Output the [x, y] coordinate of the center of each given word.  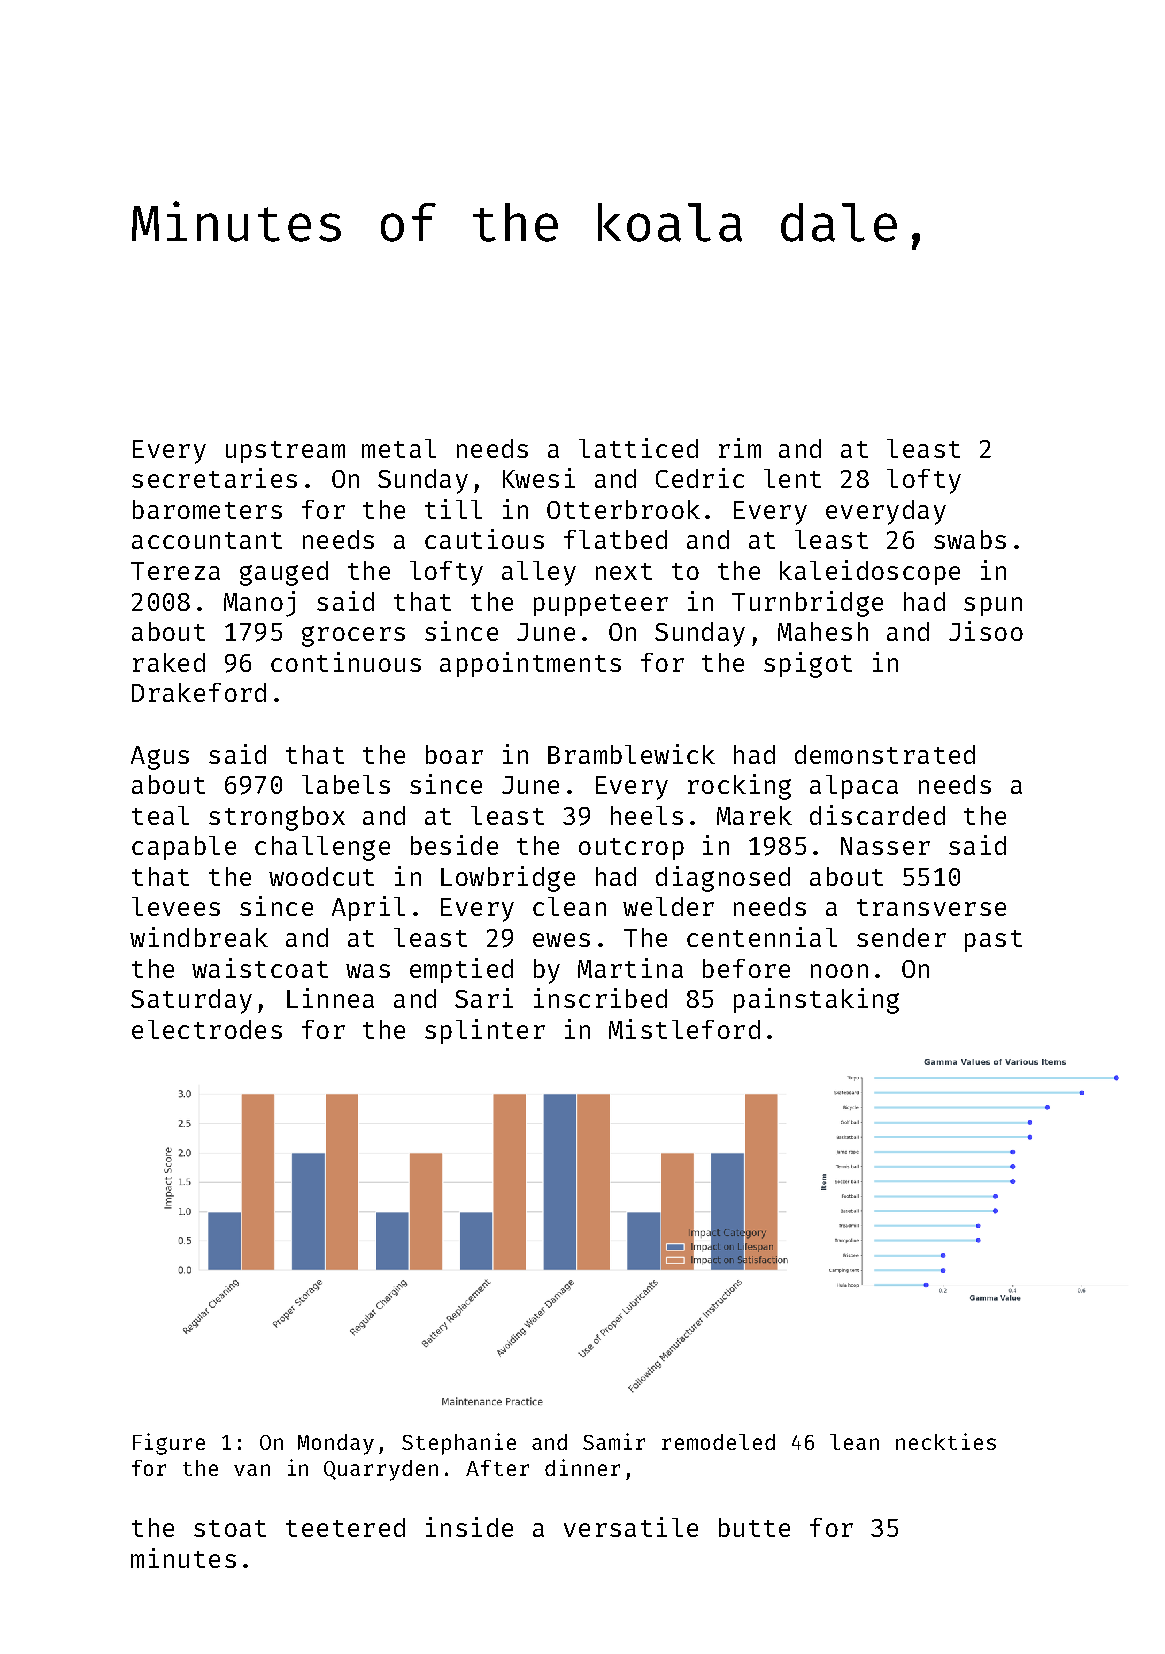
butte [754, 1527]
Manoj [259, 604]
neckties [946, 1441]
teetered [345, 1527]
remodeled [718, 1442]
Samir [614, 1441]
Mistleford [684, 1029]
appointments [530, 664]
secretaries [214, 478]
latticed [638, 448]
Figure [169, 1444]
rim [740, 448]
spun [993, 606]
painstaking [816, 1001]
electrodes [207, 1029]
